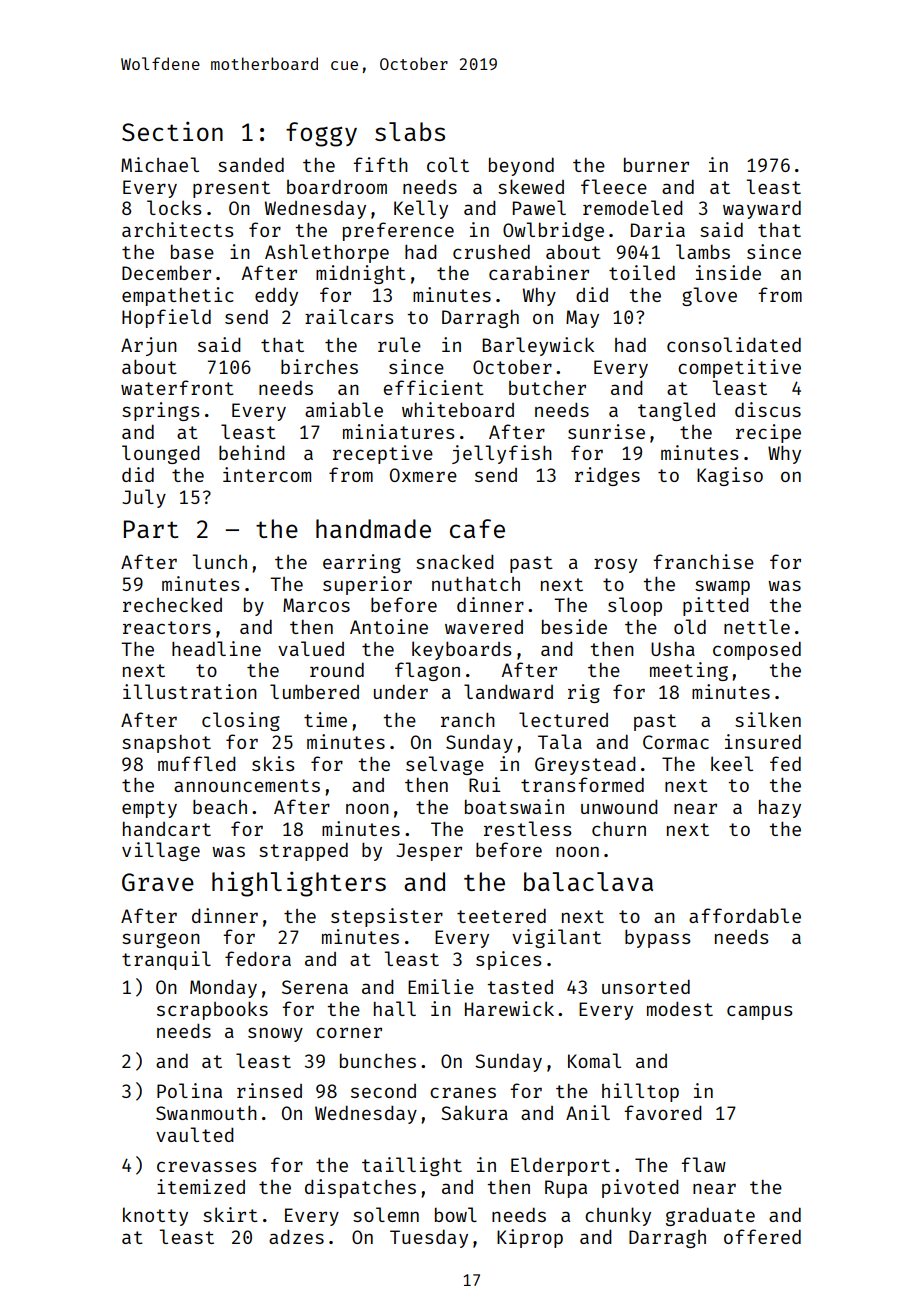 The image size is (924, 1308). I want to click on sanded, so click(251, 164).
